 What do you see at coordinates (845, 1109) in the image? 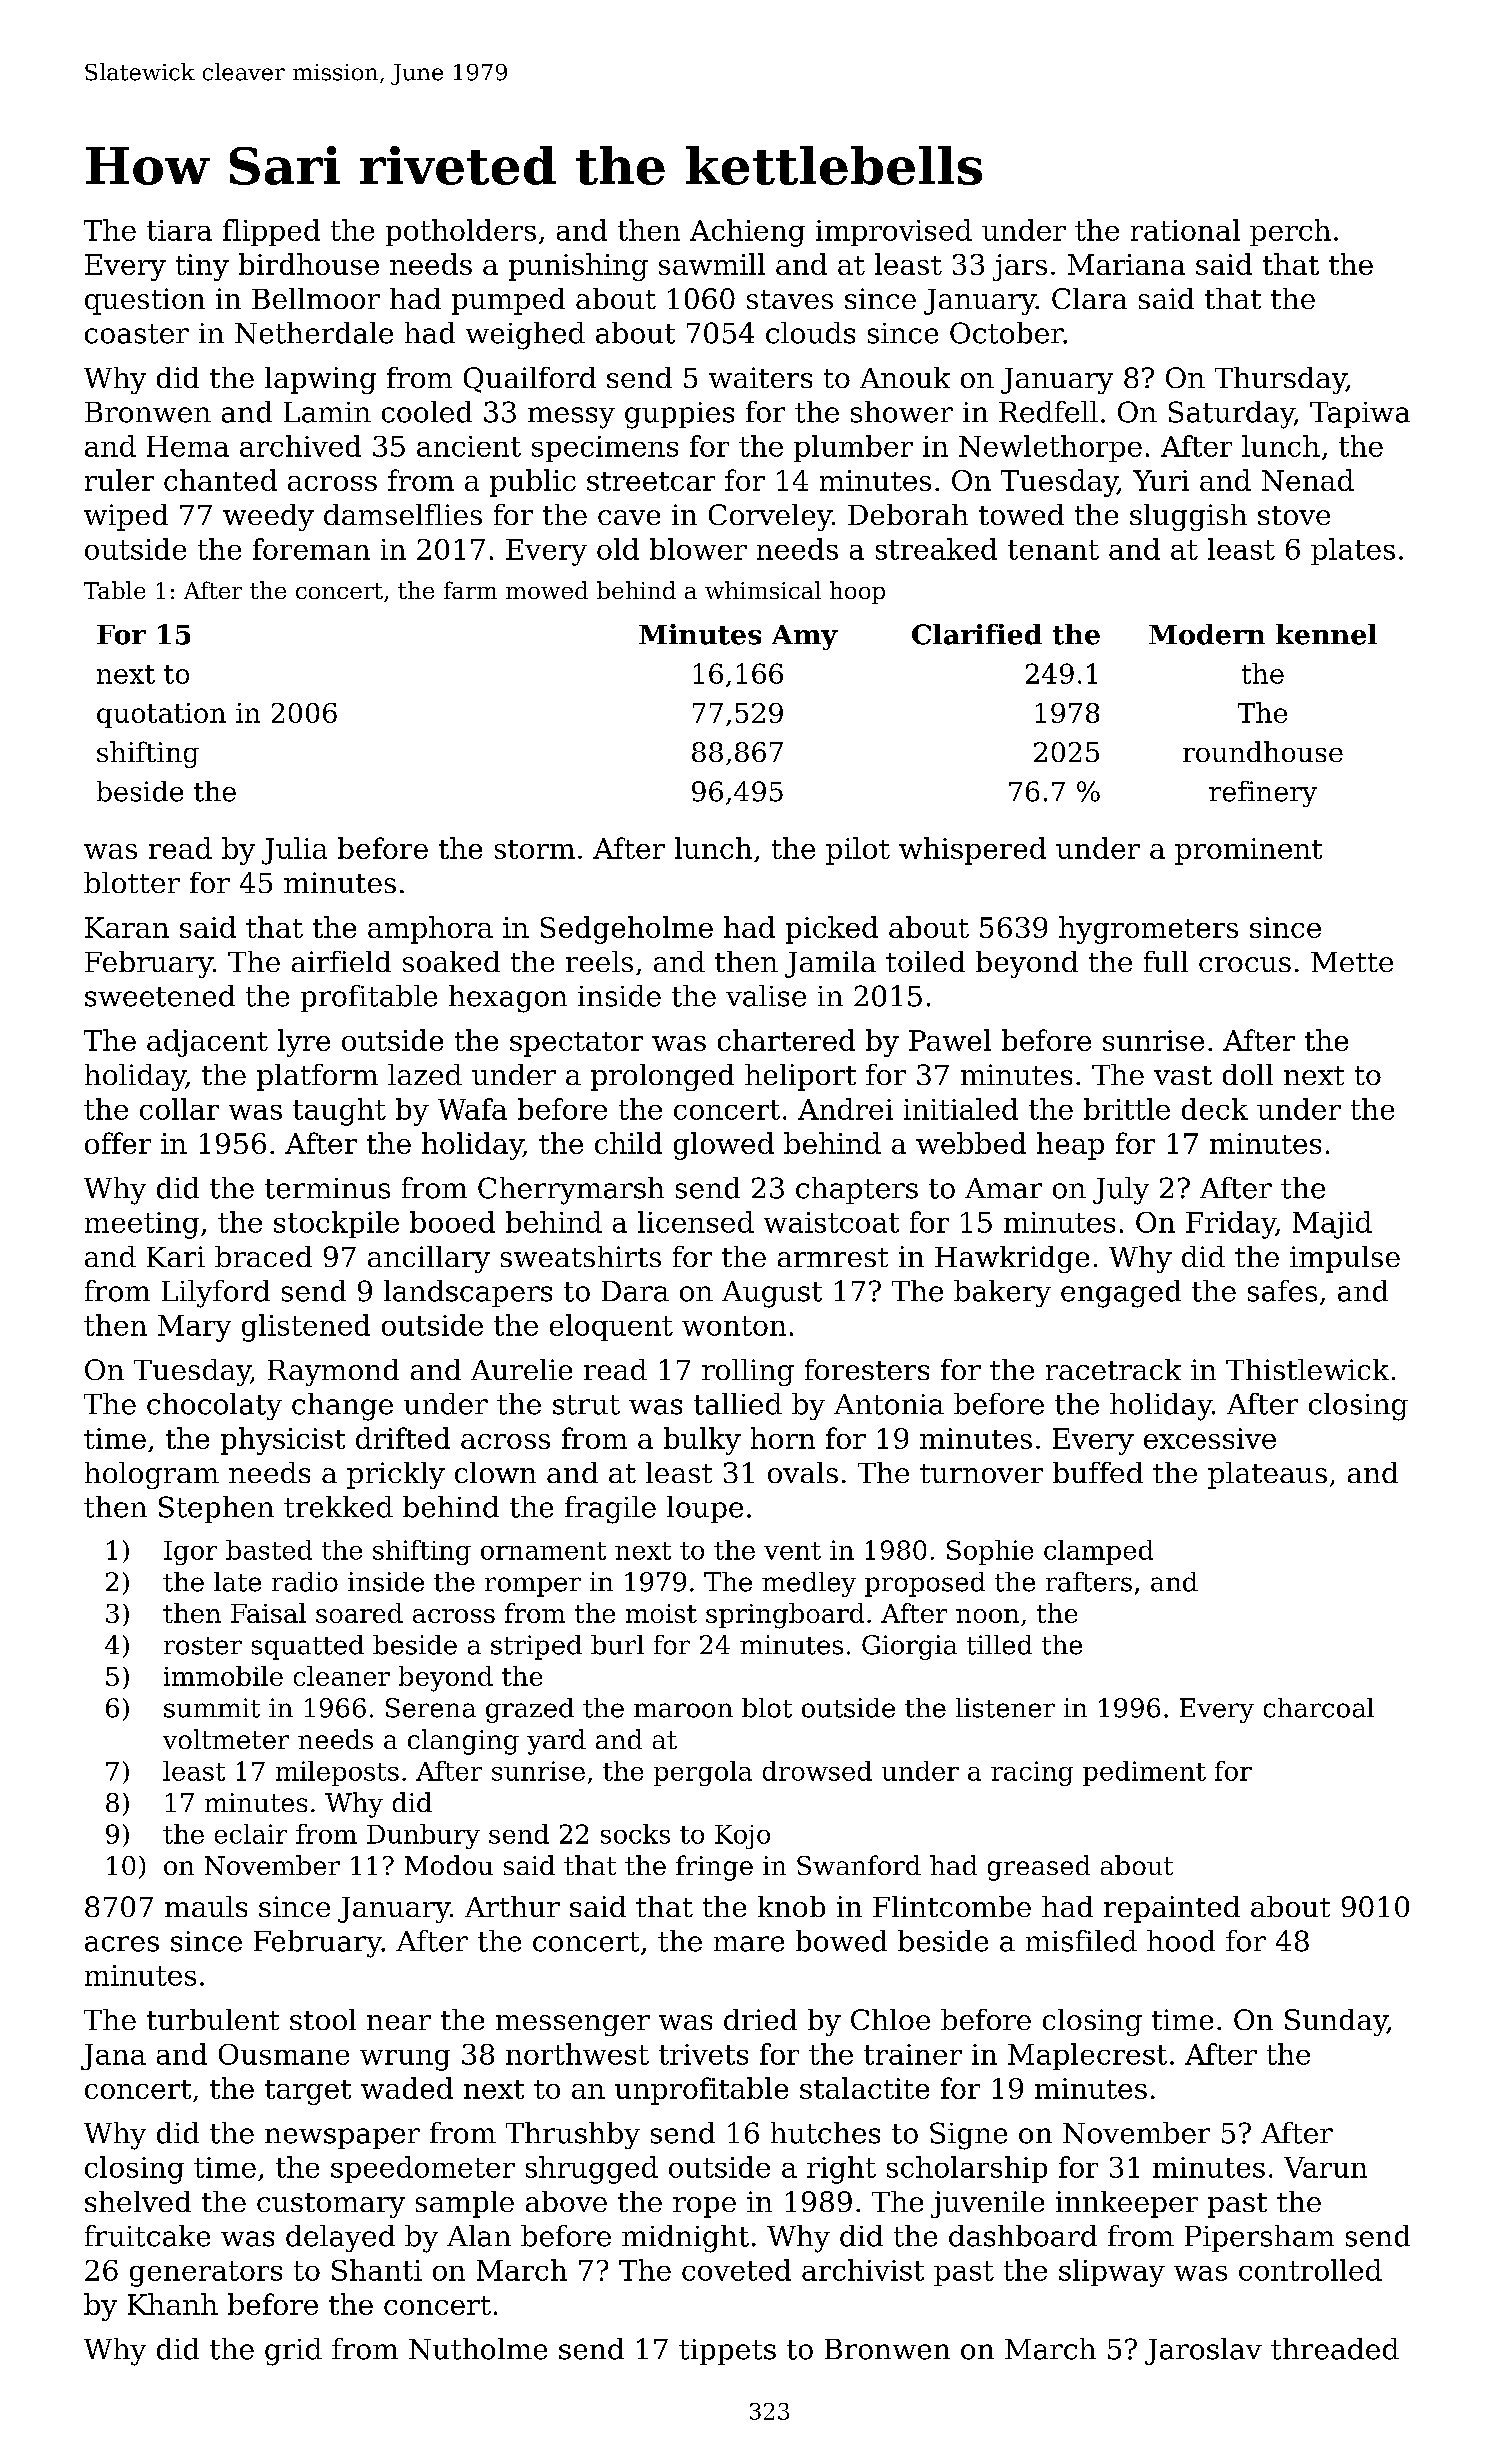
I see `Andrei` at bounding box center [845, 1109].
